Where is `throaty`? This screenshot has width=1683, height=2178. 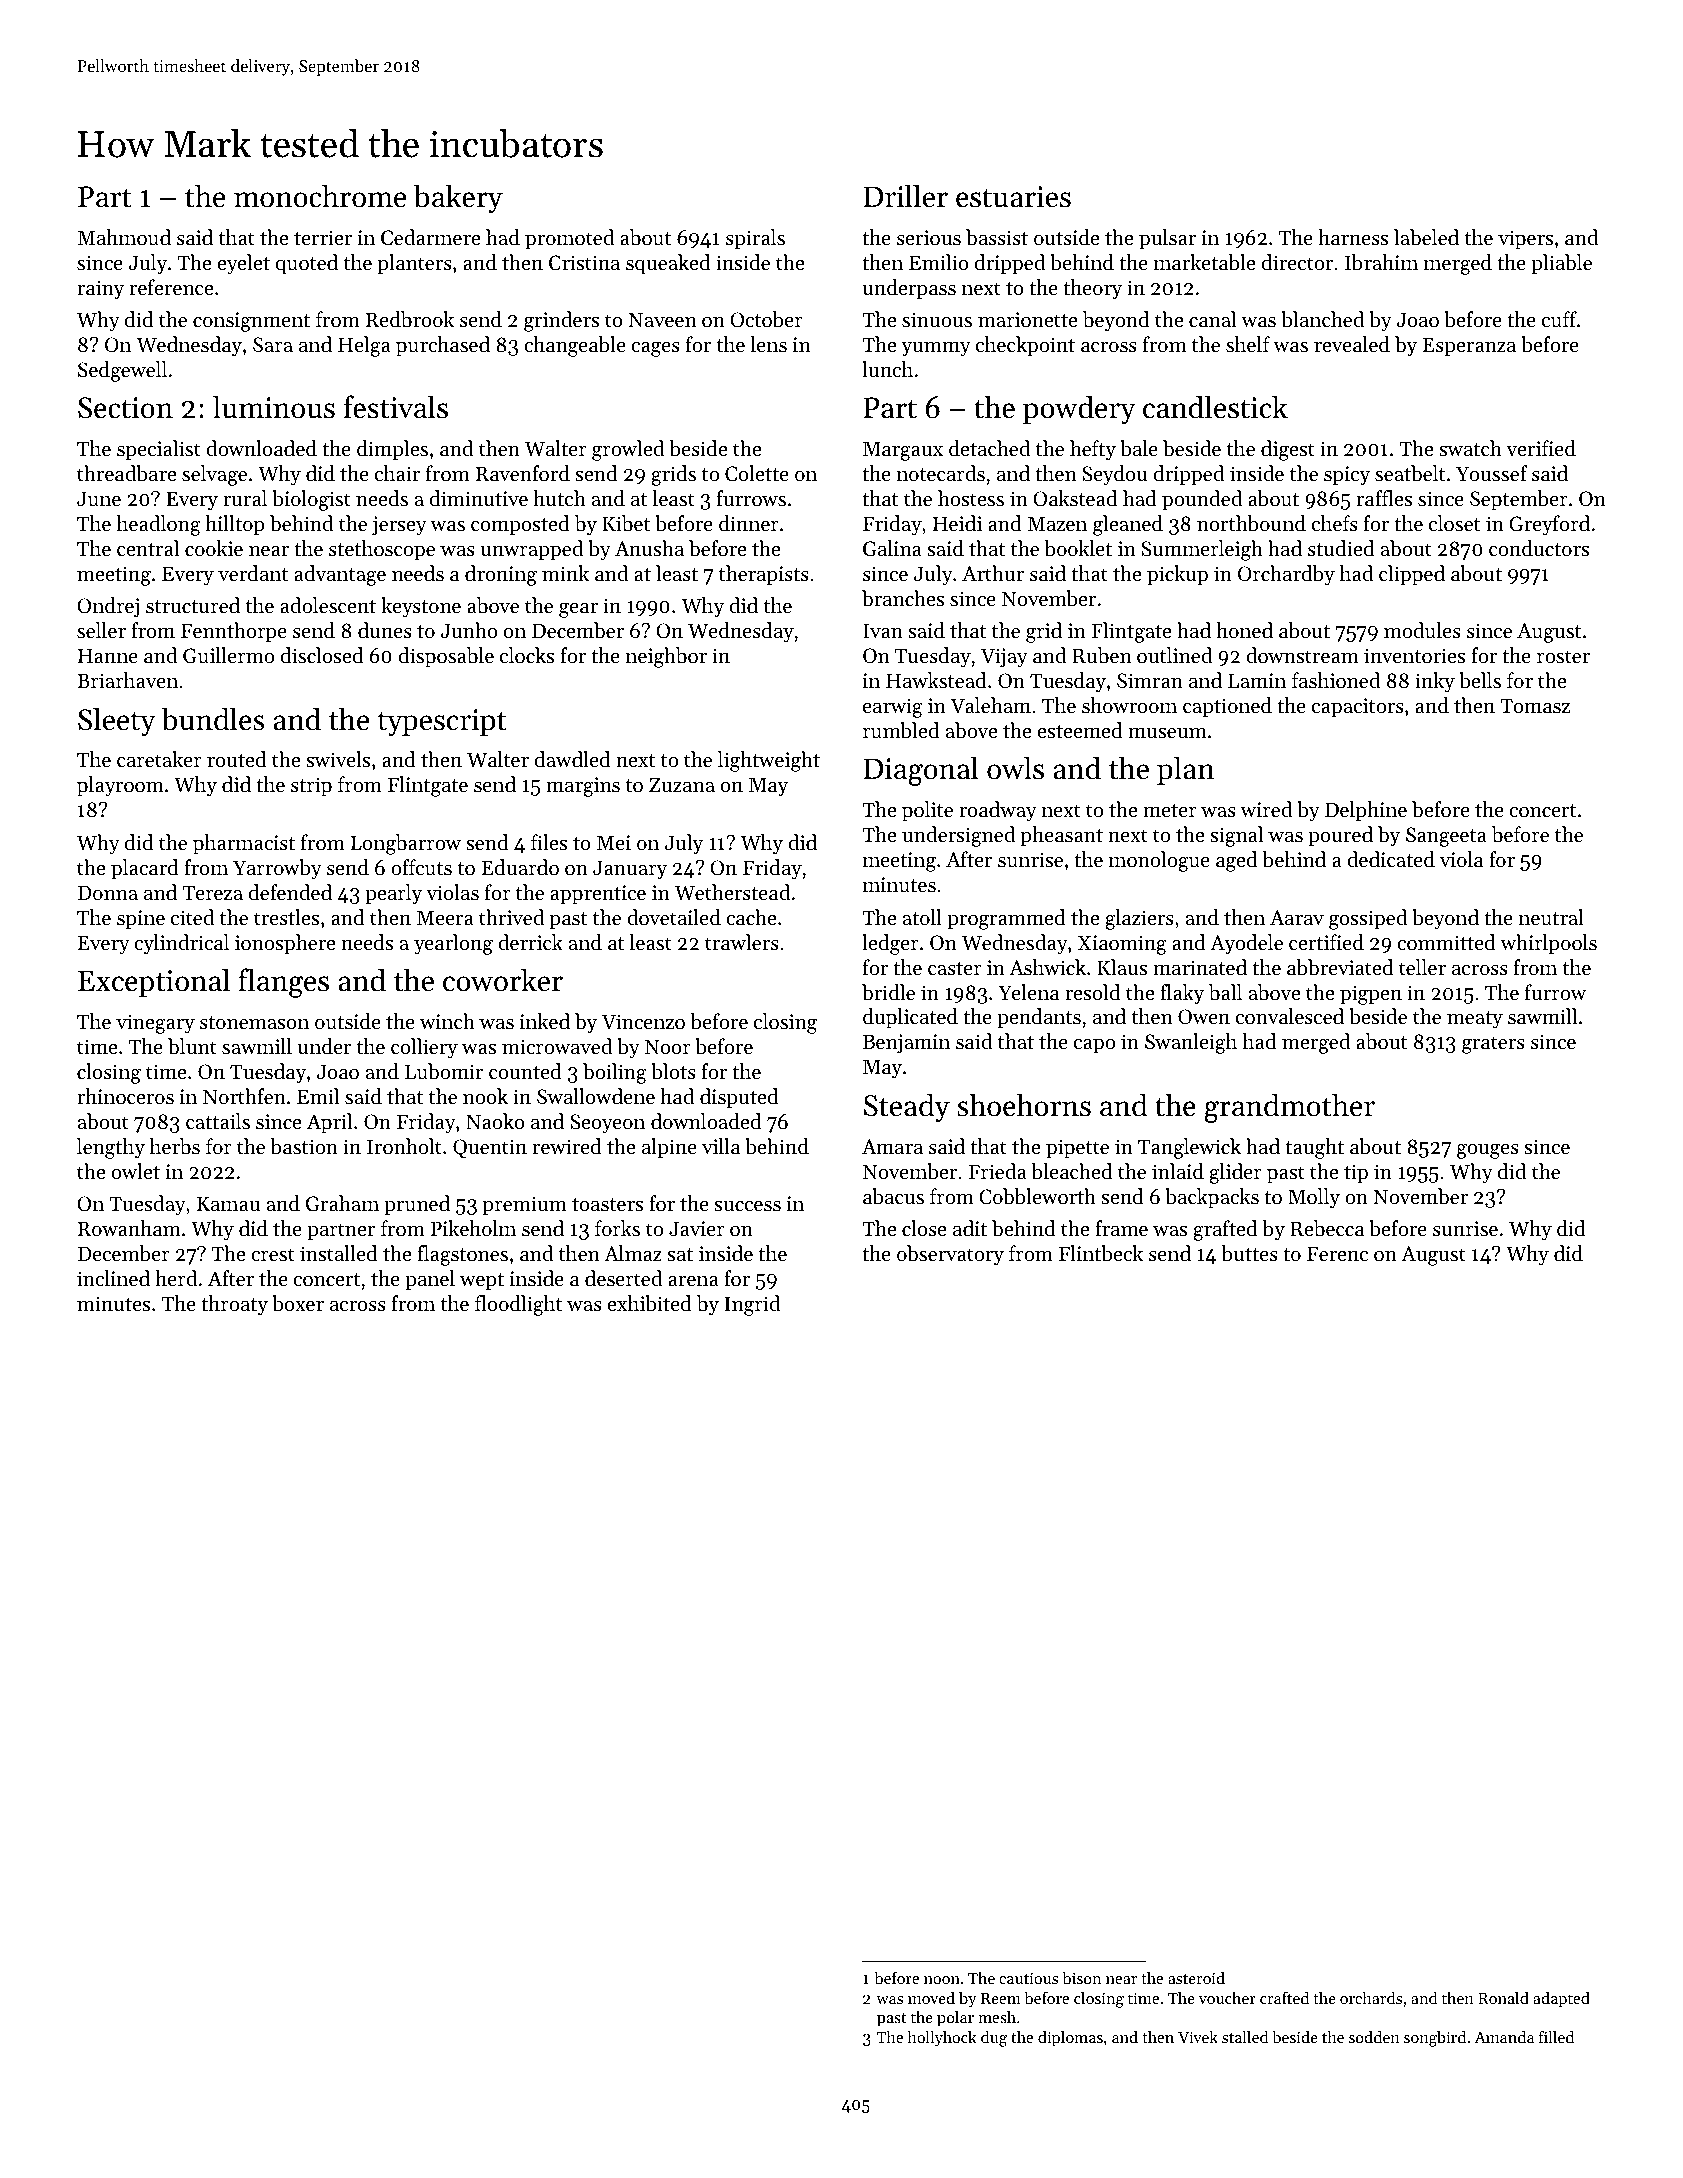 throaty is located at coordinates (234, 1305).
